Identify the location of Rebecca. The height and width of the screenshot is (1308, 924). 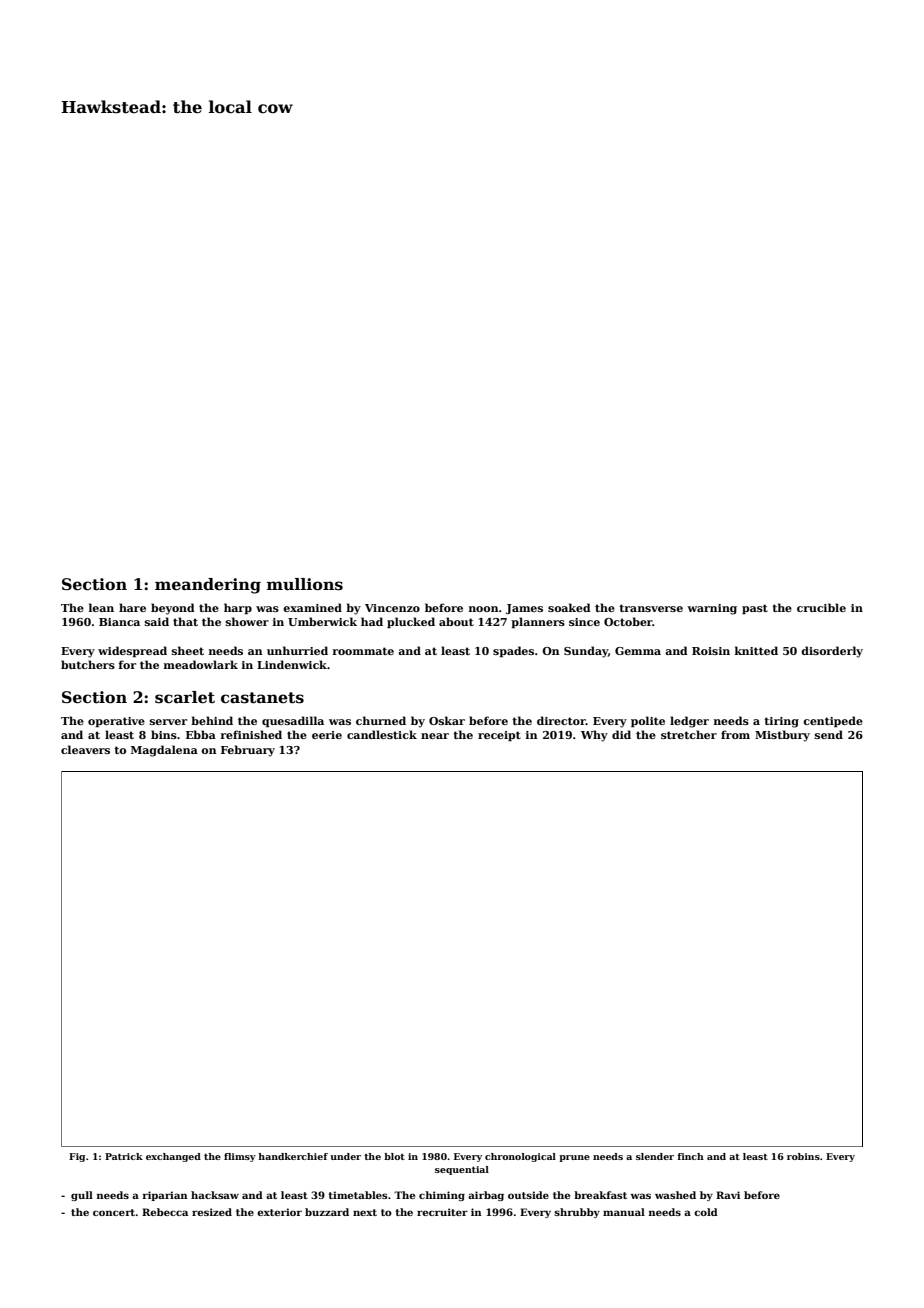
(165, 1212).
